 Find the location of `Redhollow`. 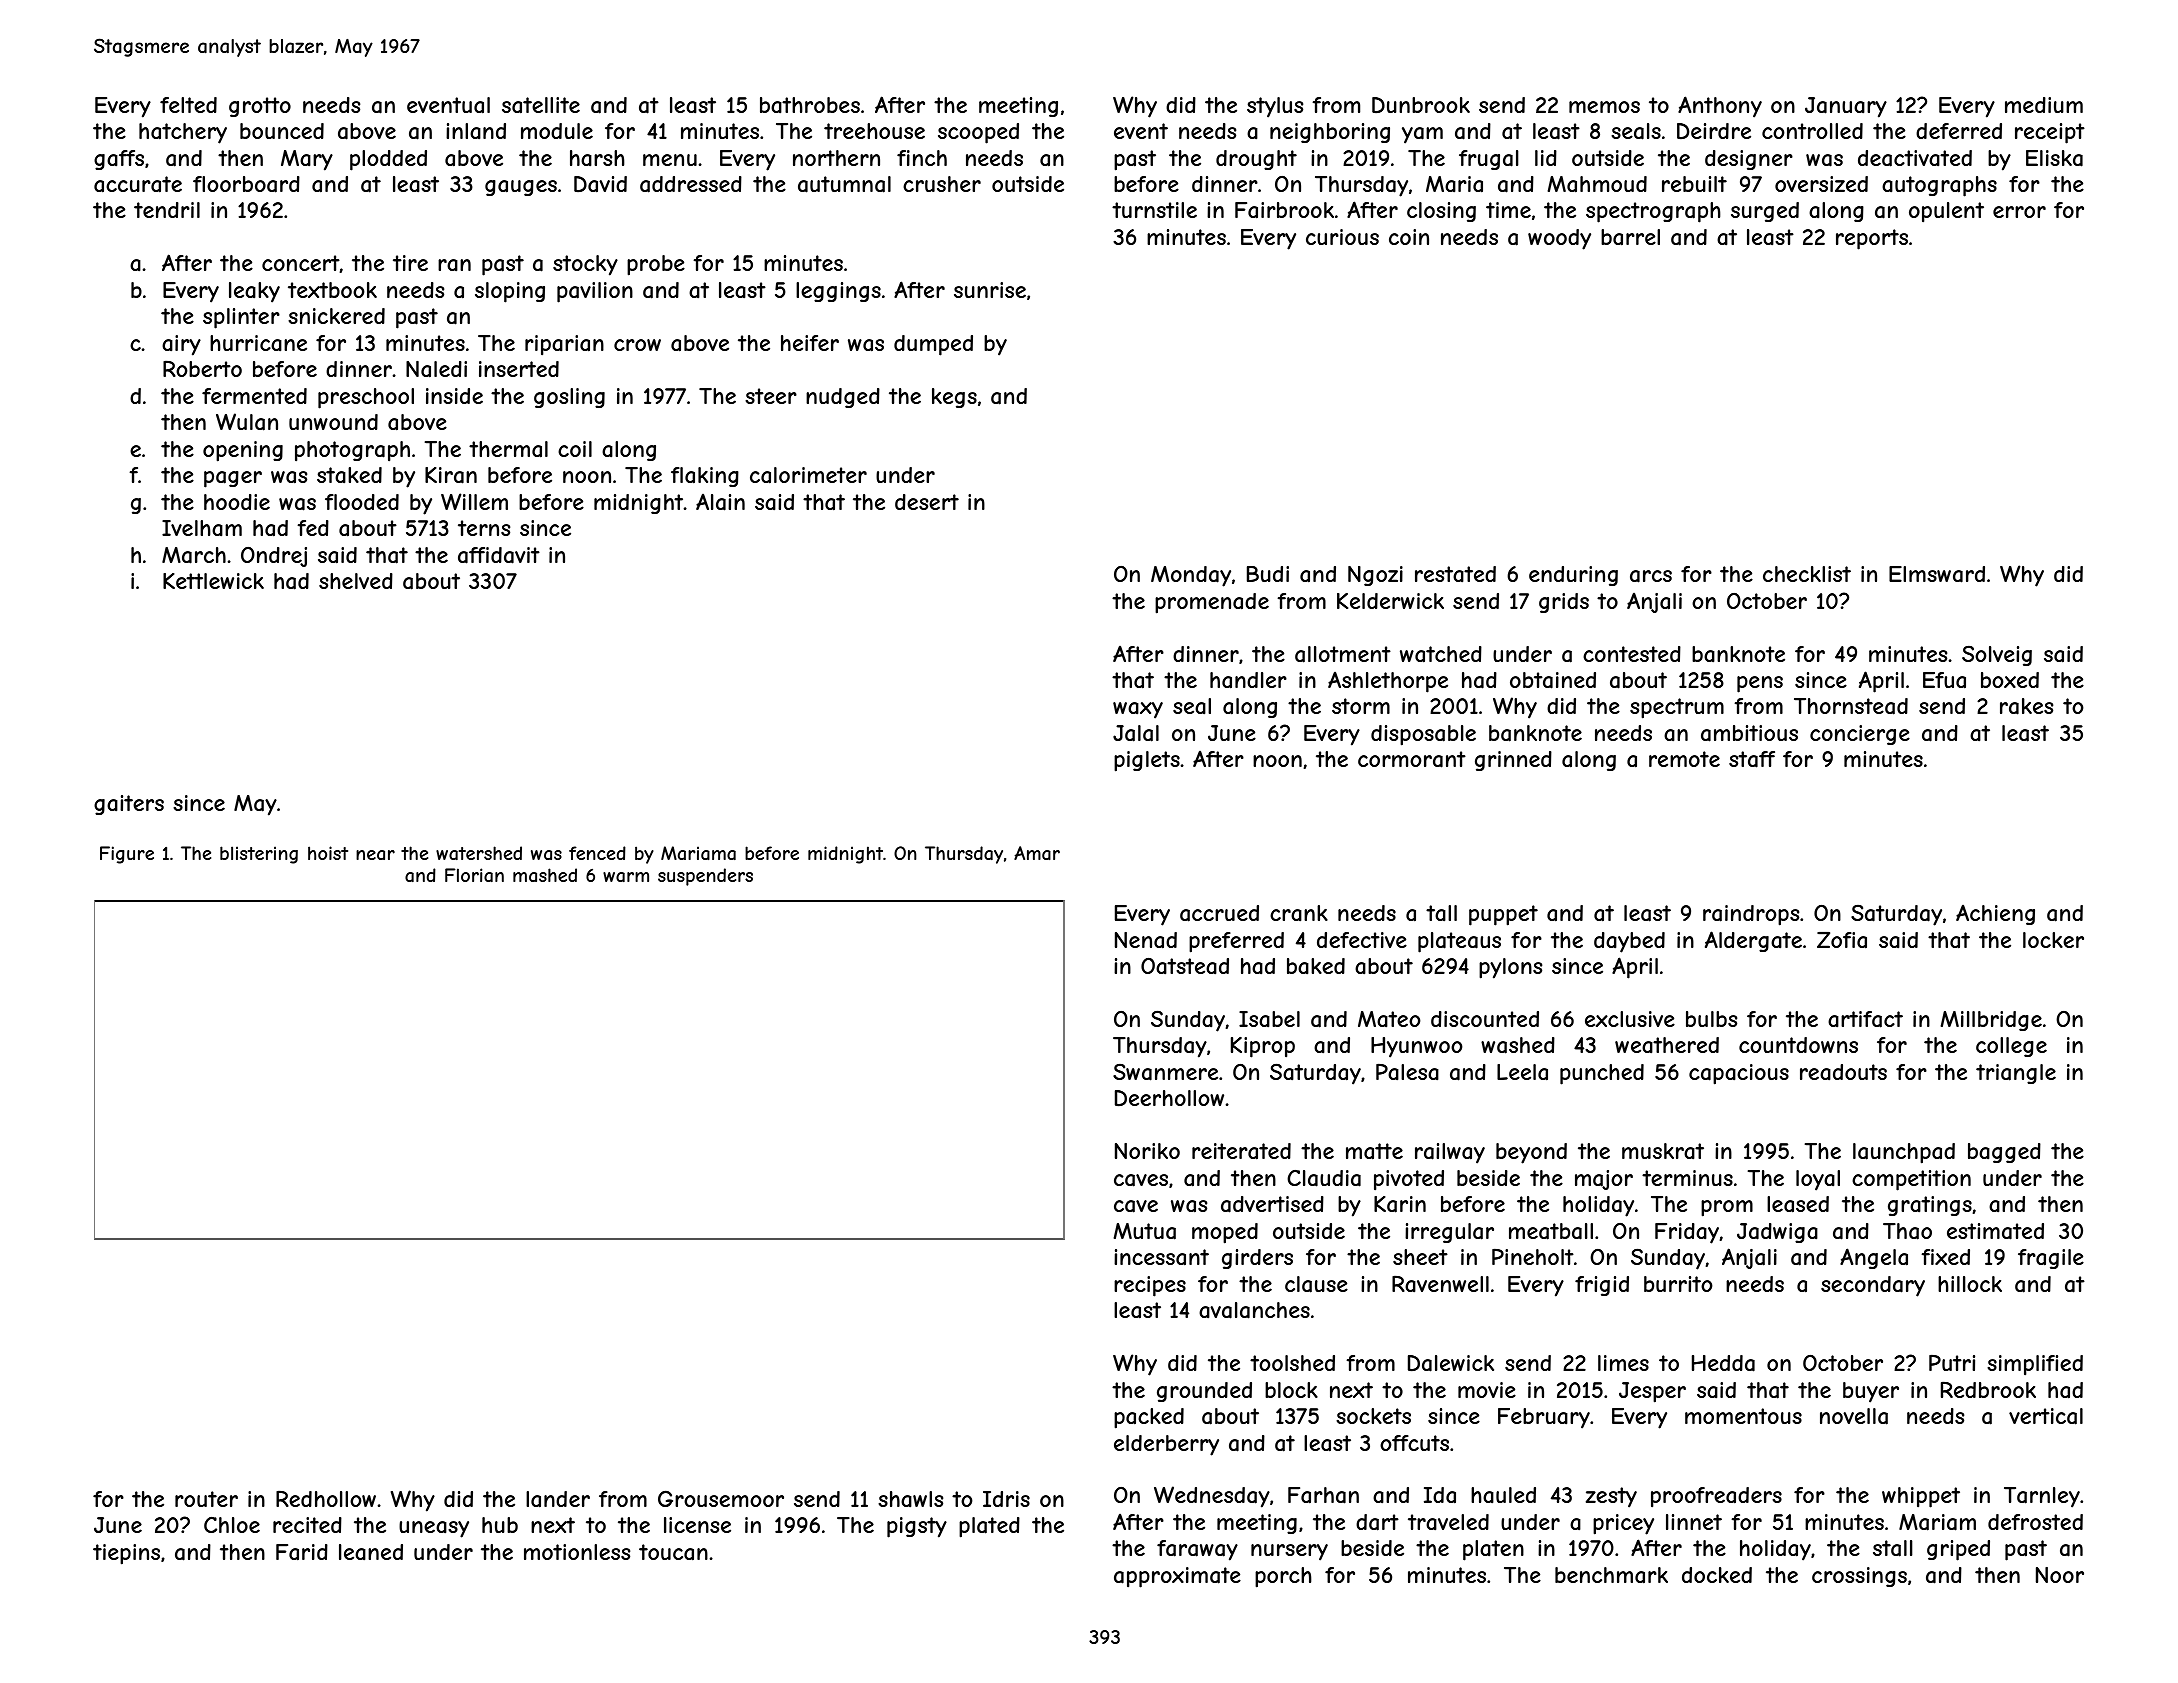

Redhollow is located at coordinates (326, 1498).
